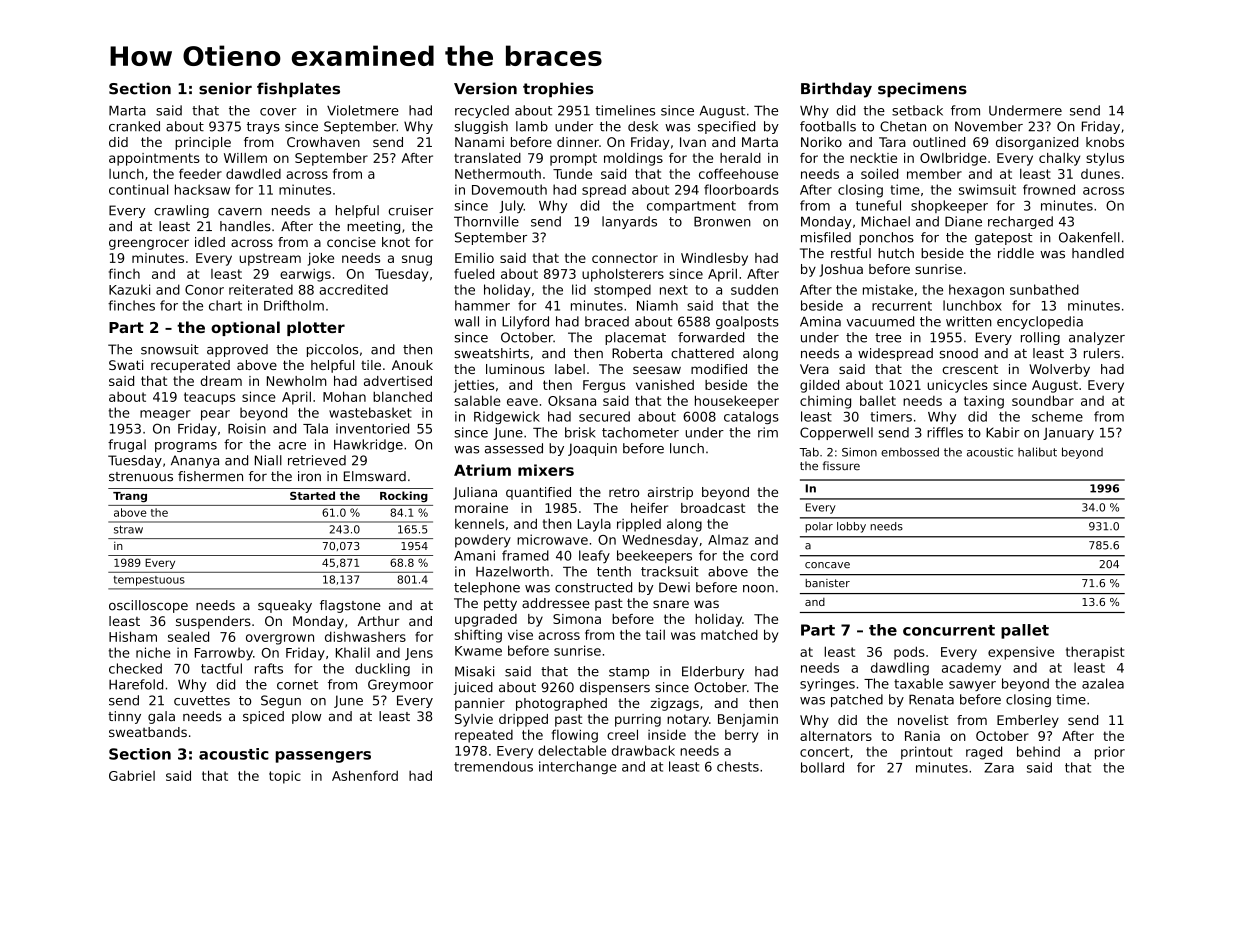 This screenshot has height=952, width=1233. Describe the element at coordinates (758, 589) in the screenshot. I see `noon` at that location.
